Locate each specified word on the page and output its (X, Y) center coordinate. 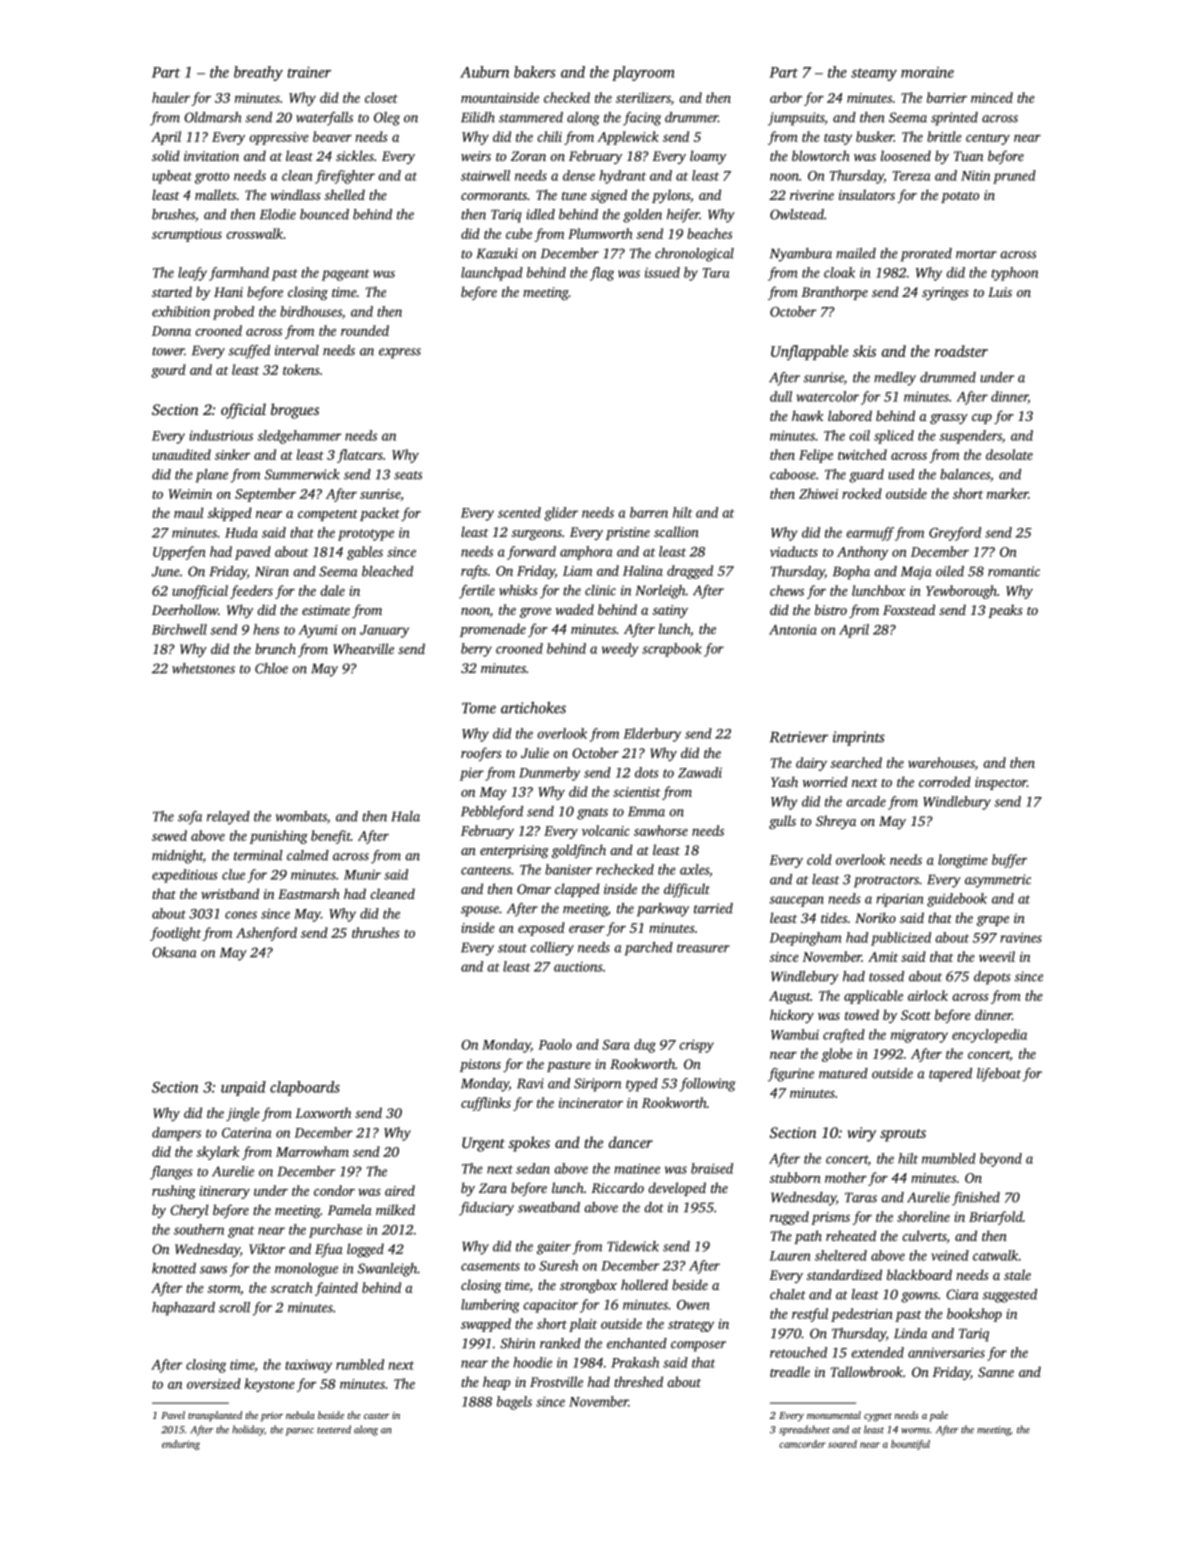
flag (602, 274)
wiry (862, 1134)
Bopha (851, 573)
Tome (479, 708)
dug (645, 1046)
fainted (336, 1289)
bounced (324, 214)
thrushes (376, 932)
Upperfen (179, 553)
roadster (961, 351)
